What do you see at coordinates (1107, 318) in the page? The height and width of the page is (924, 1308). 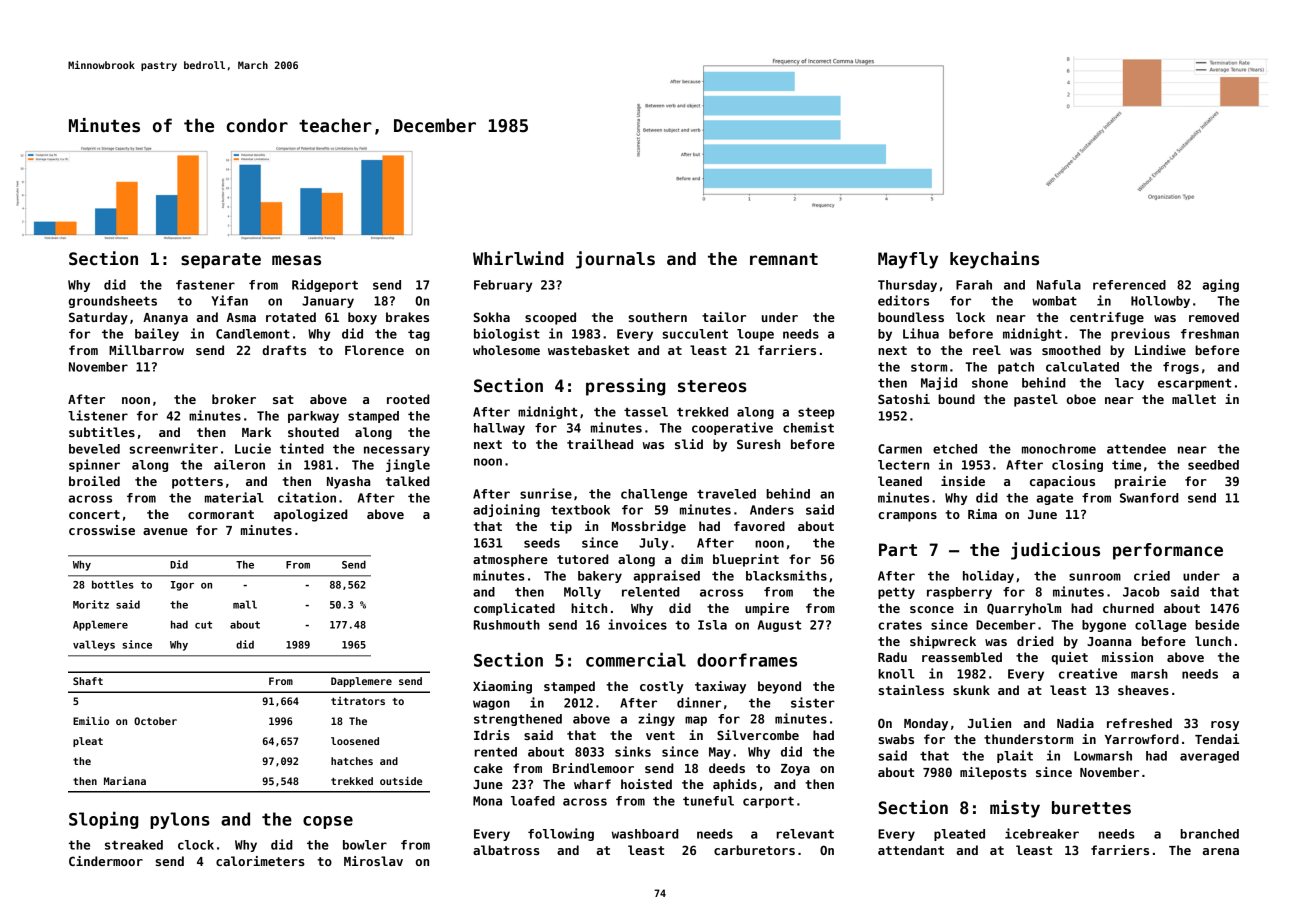 I see `centrifuge` at bounding box center [1107, 318].
